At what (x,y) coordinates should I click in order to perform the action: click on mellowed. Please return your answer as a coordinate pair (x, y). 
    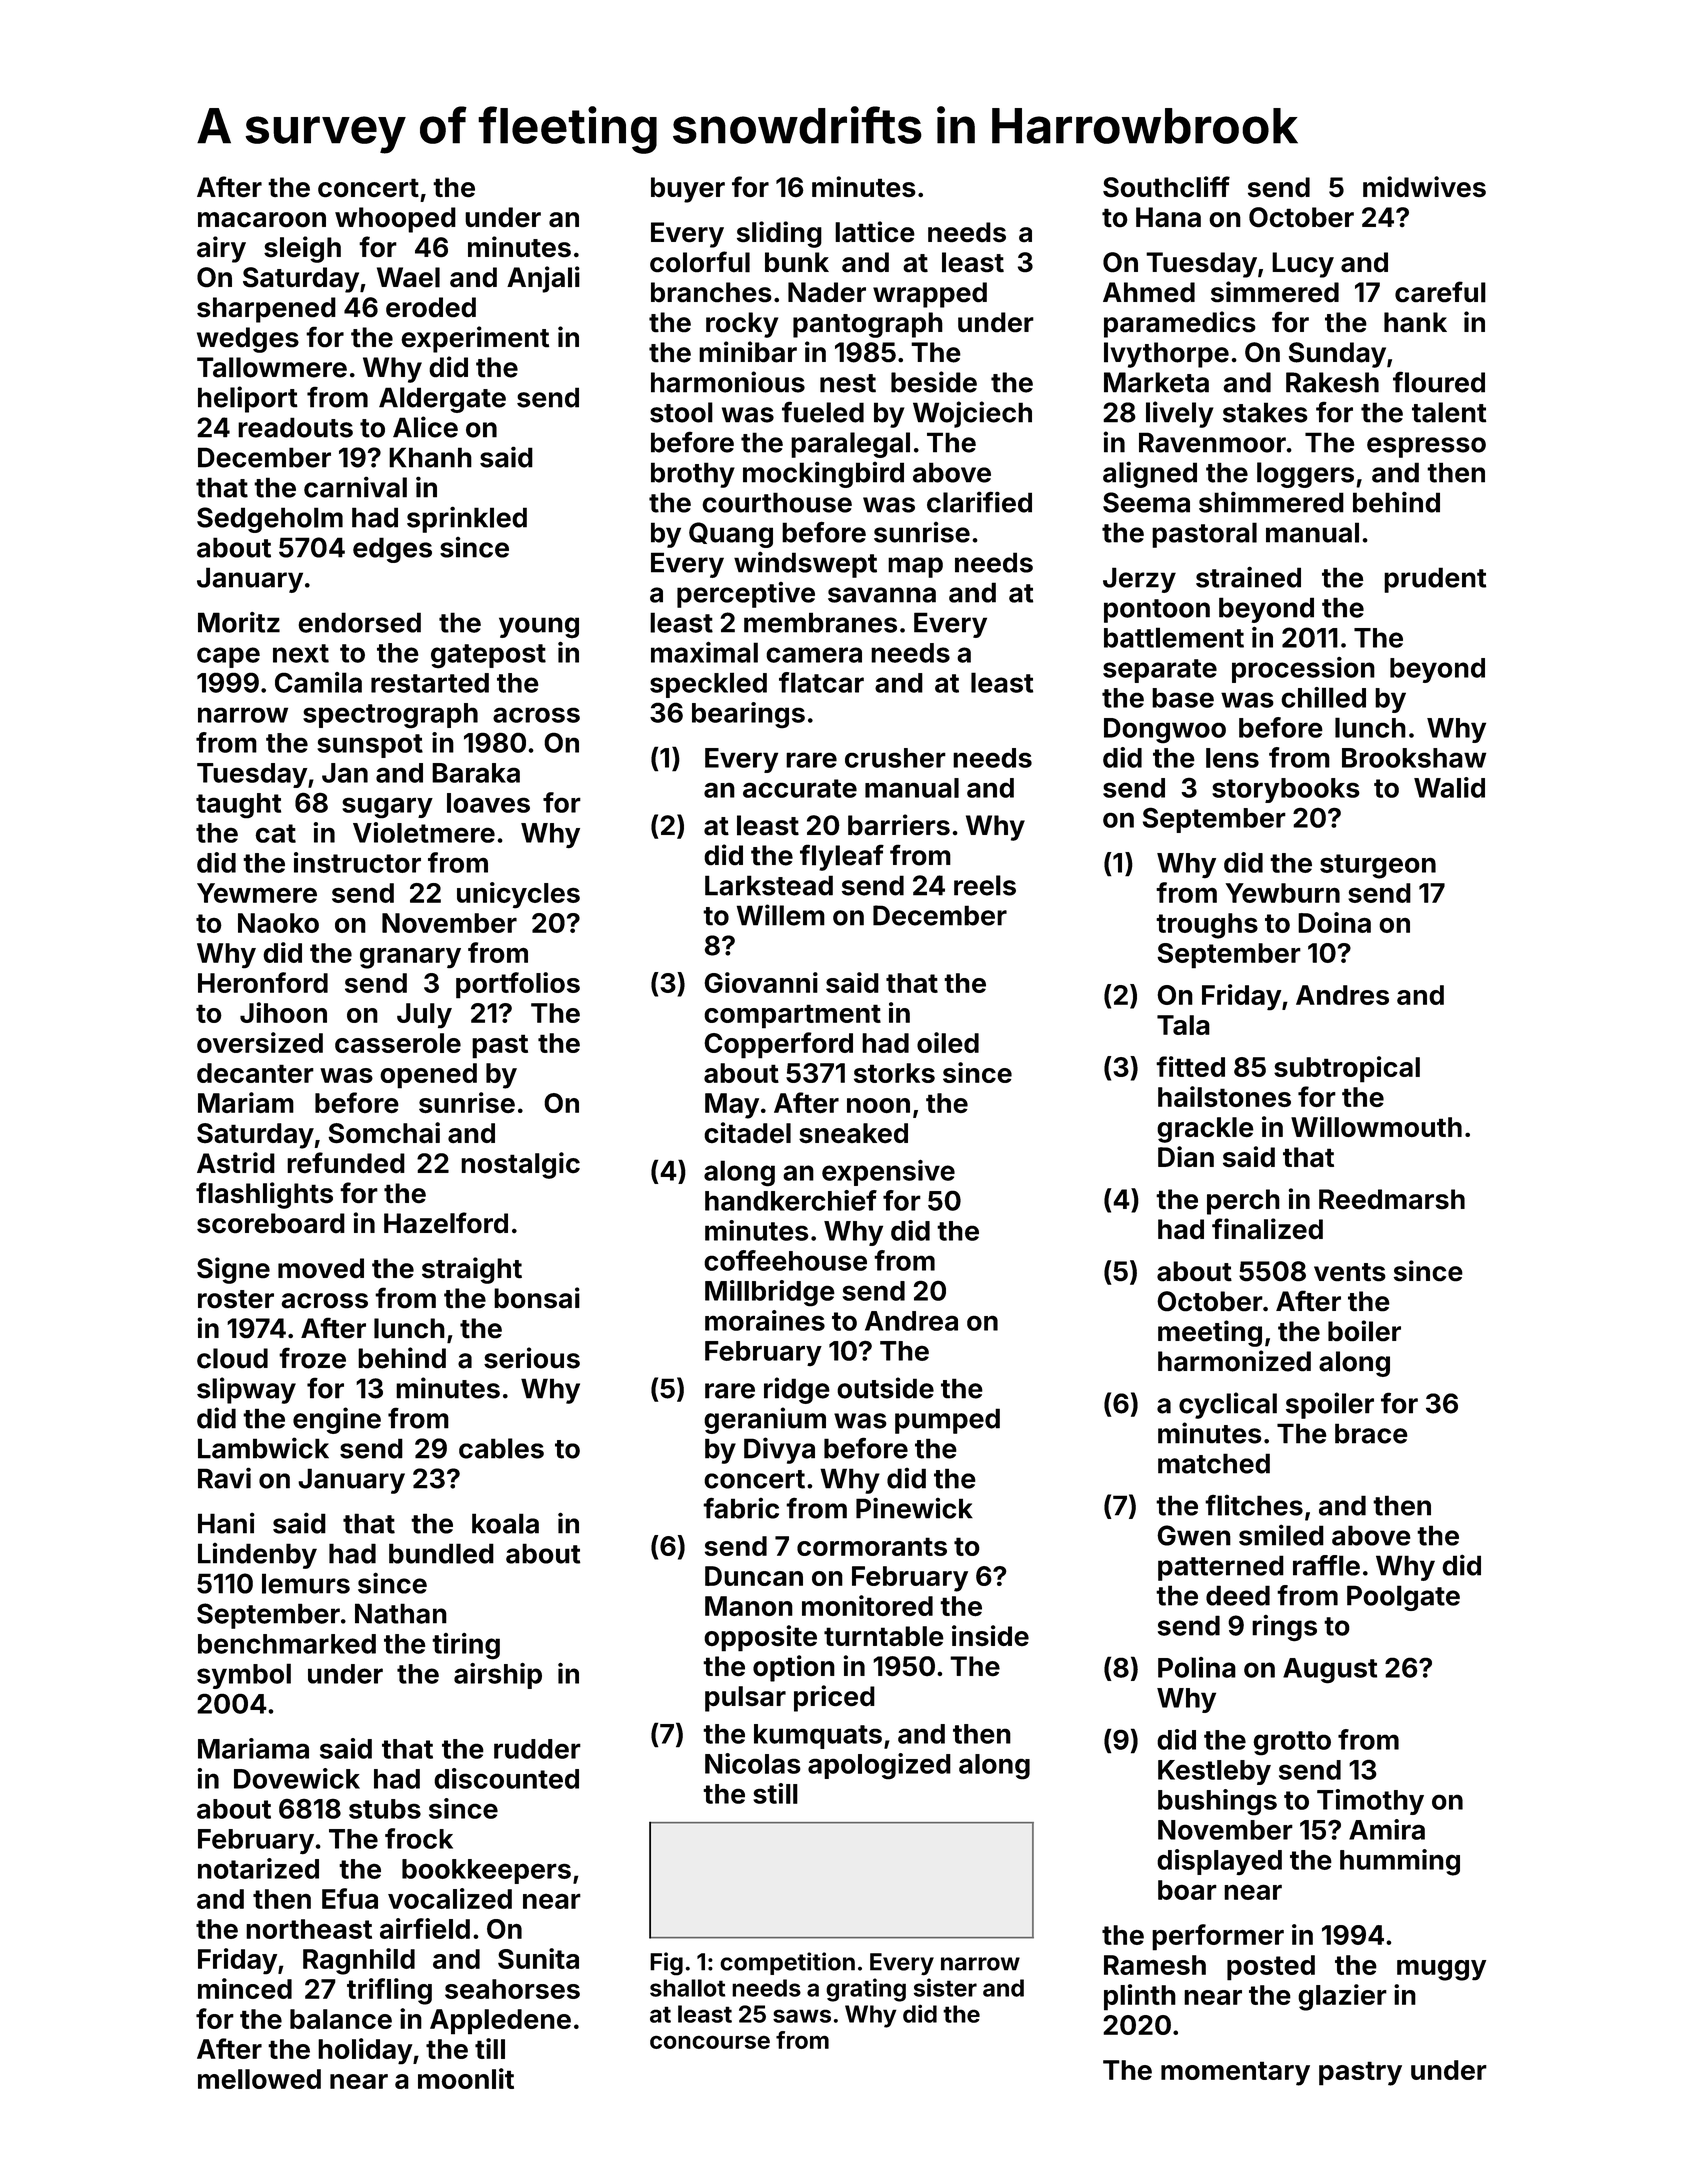
    Looking at the image, I should click on (259, 2079).
